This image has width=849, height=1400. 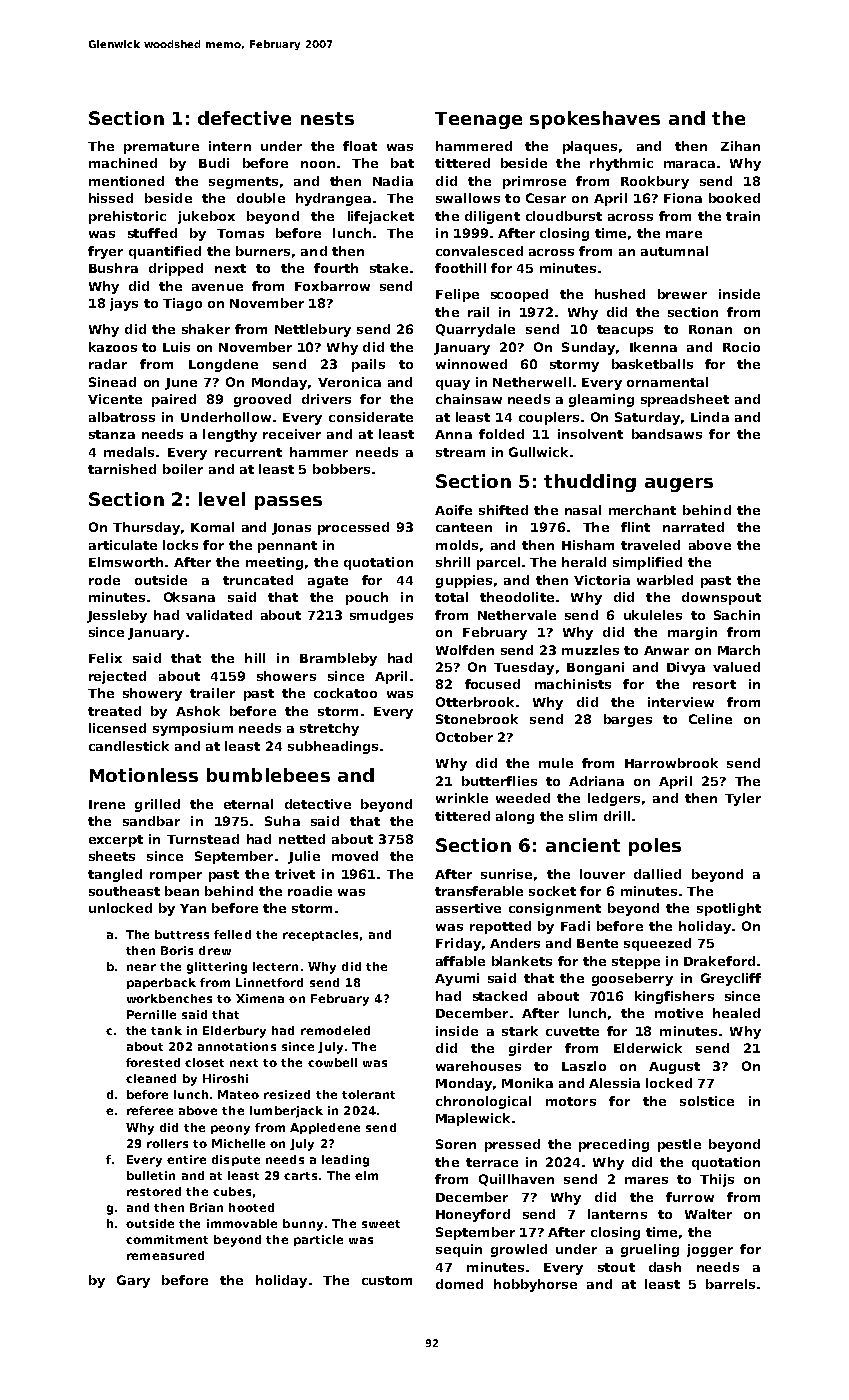 I want to click on Gary, so click(x=133, y=1281).
